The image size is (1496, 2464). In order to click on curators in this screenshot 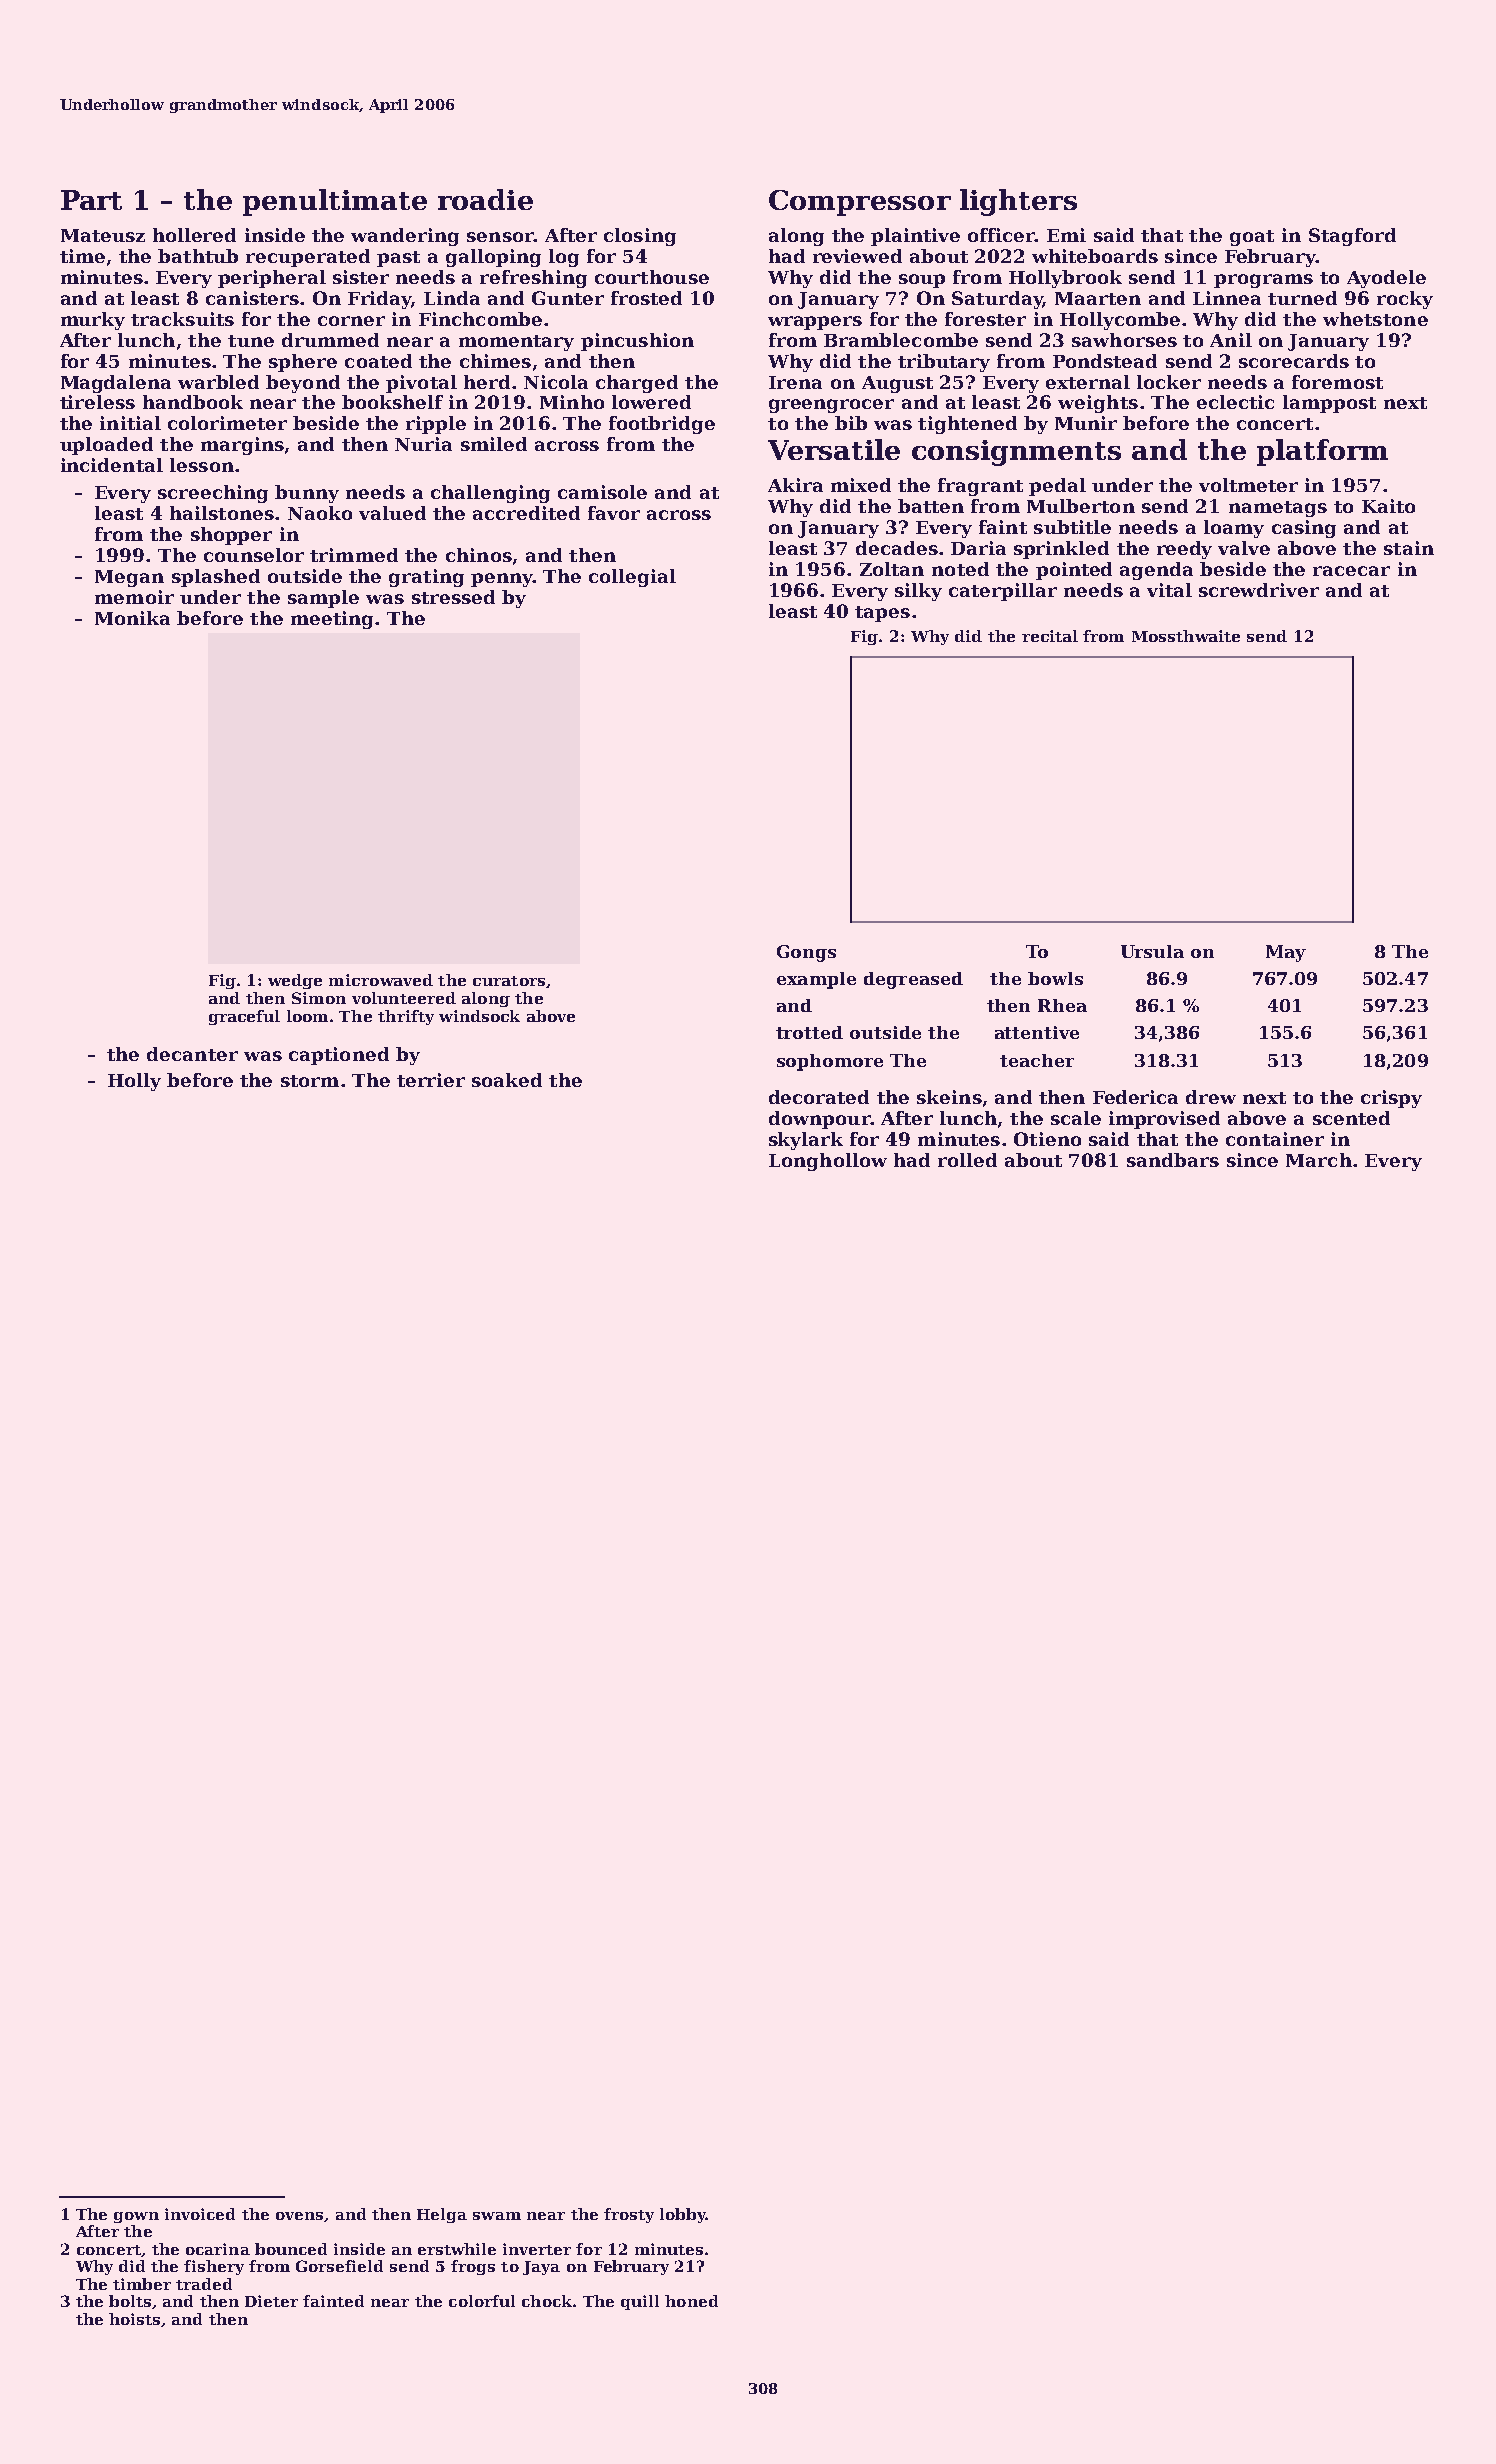, I will do `click(509, 981)`.
